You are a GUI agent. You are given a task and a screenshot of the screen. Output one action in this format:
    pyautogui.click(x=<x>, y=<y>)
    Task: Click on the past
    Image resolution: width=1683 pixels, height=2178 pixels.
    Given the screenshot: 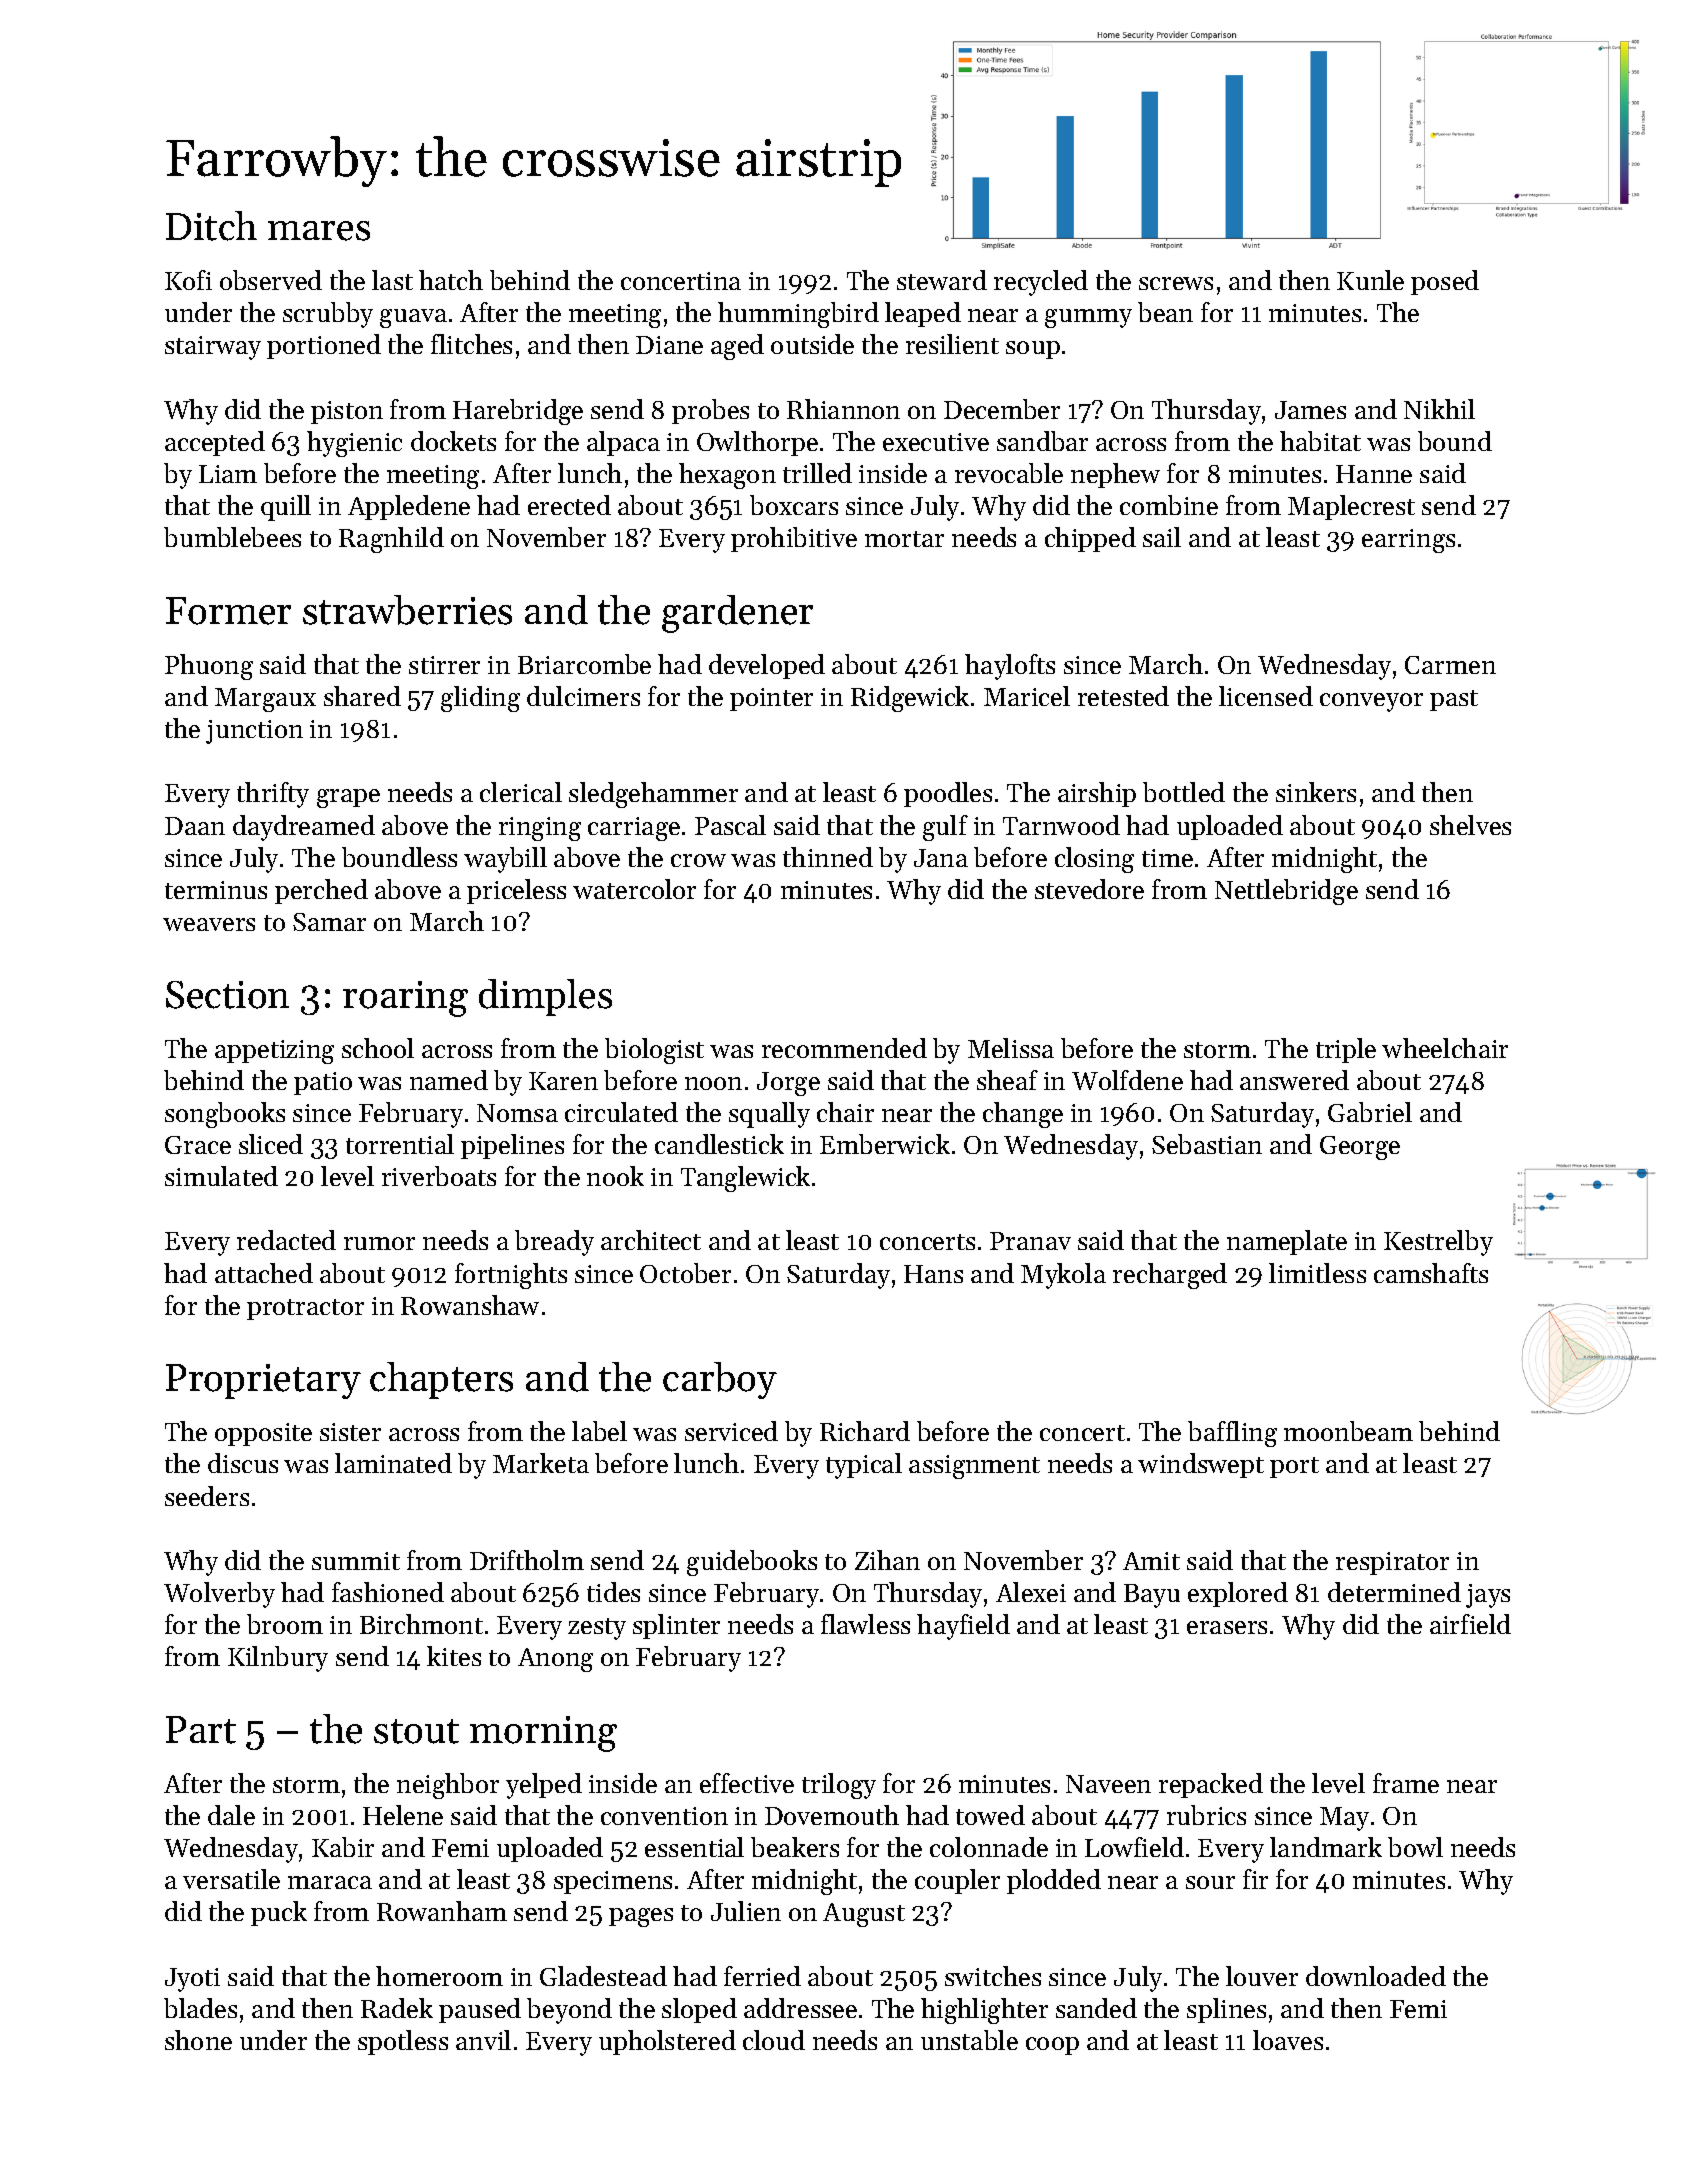 What is the action you would take?
    pyautogui.click(x=1454, y=700)
